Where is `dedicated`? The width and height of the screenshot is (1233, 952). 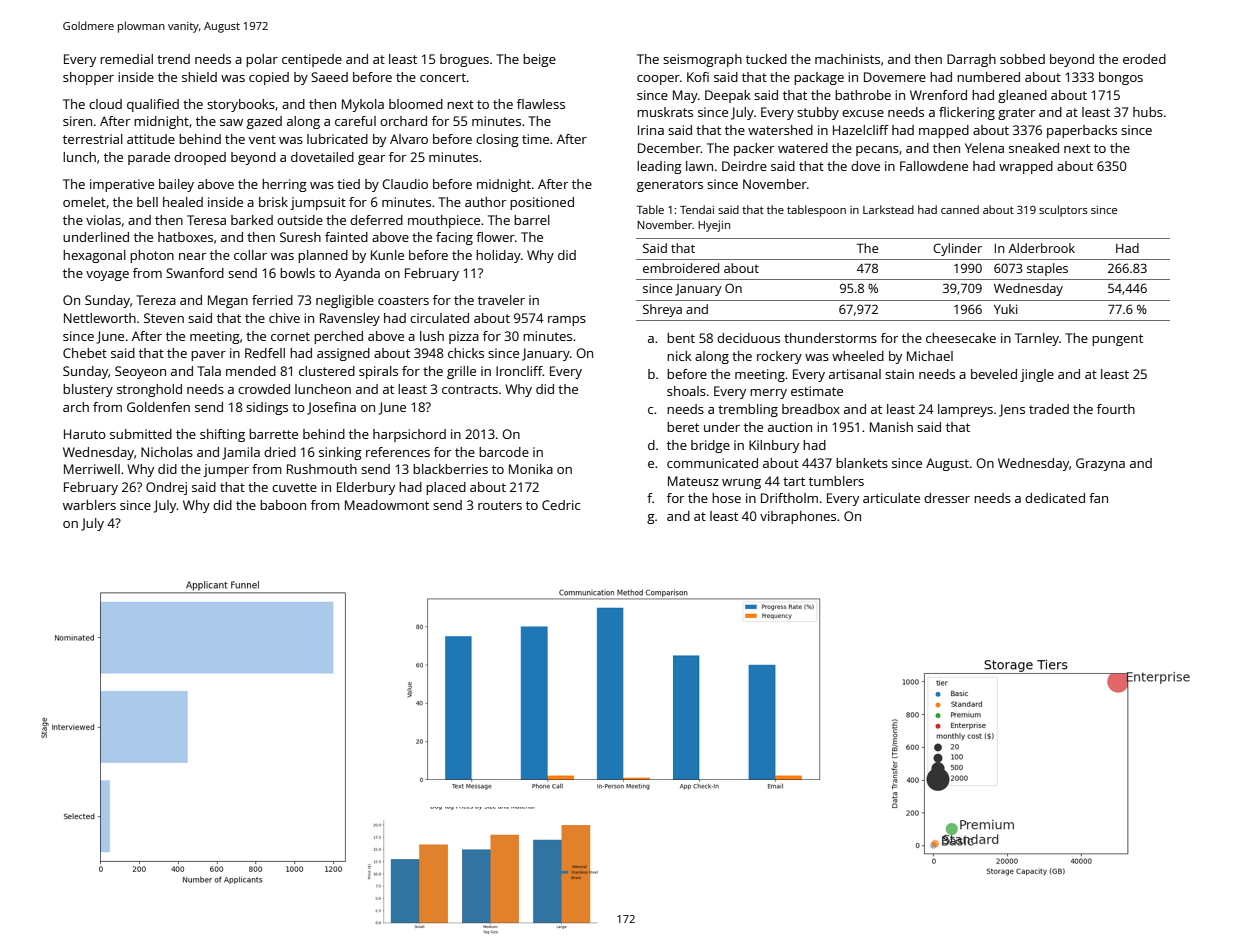
dedicated is located at coordinates (1055, 498).
